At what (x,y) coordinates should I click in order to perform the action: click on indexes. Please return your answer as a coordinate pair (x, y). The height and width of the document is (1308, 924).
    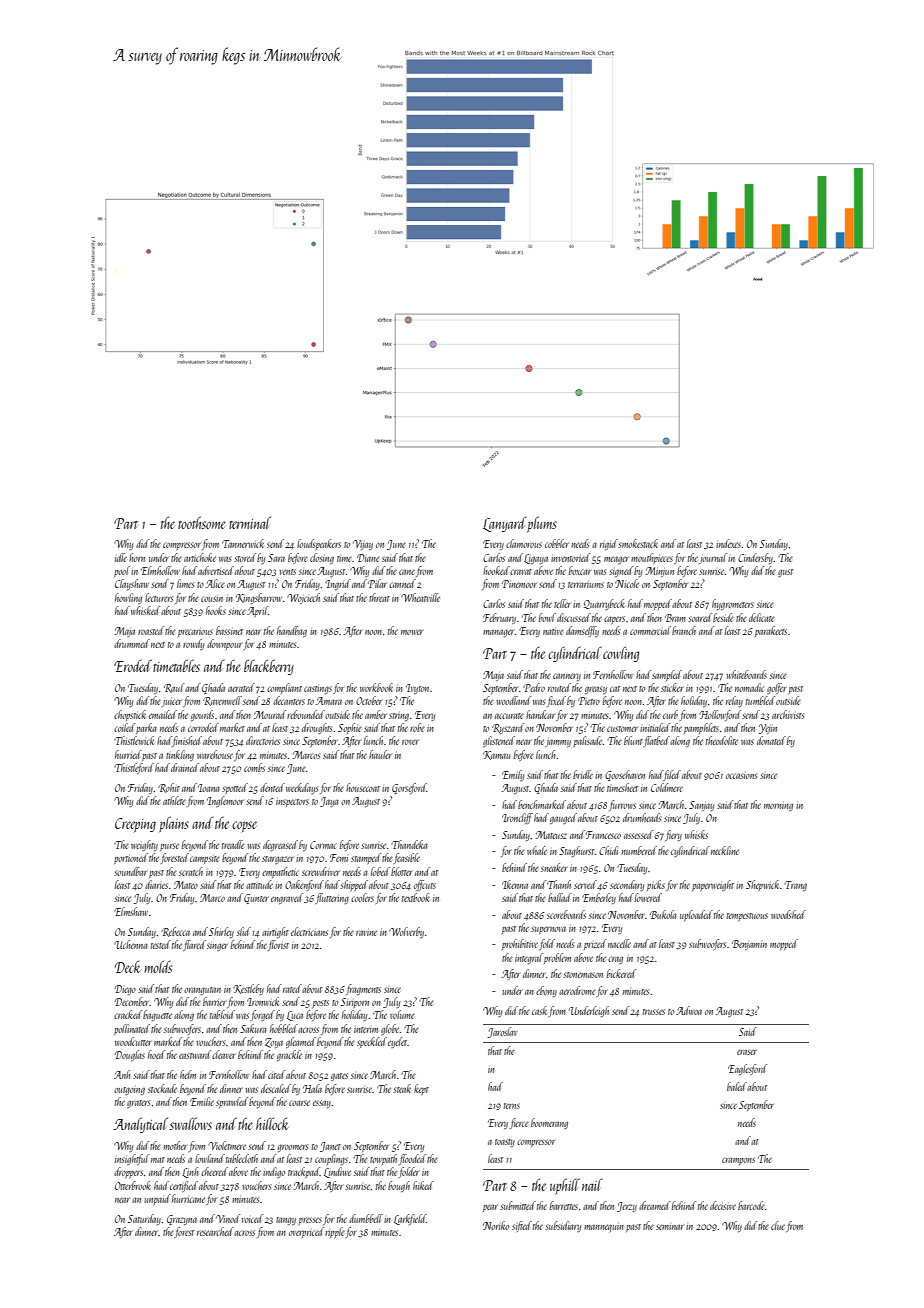
    Looking at the image, I should click on (728, 543).
